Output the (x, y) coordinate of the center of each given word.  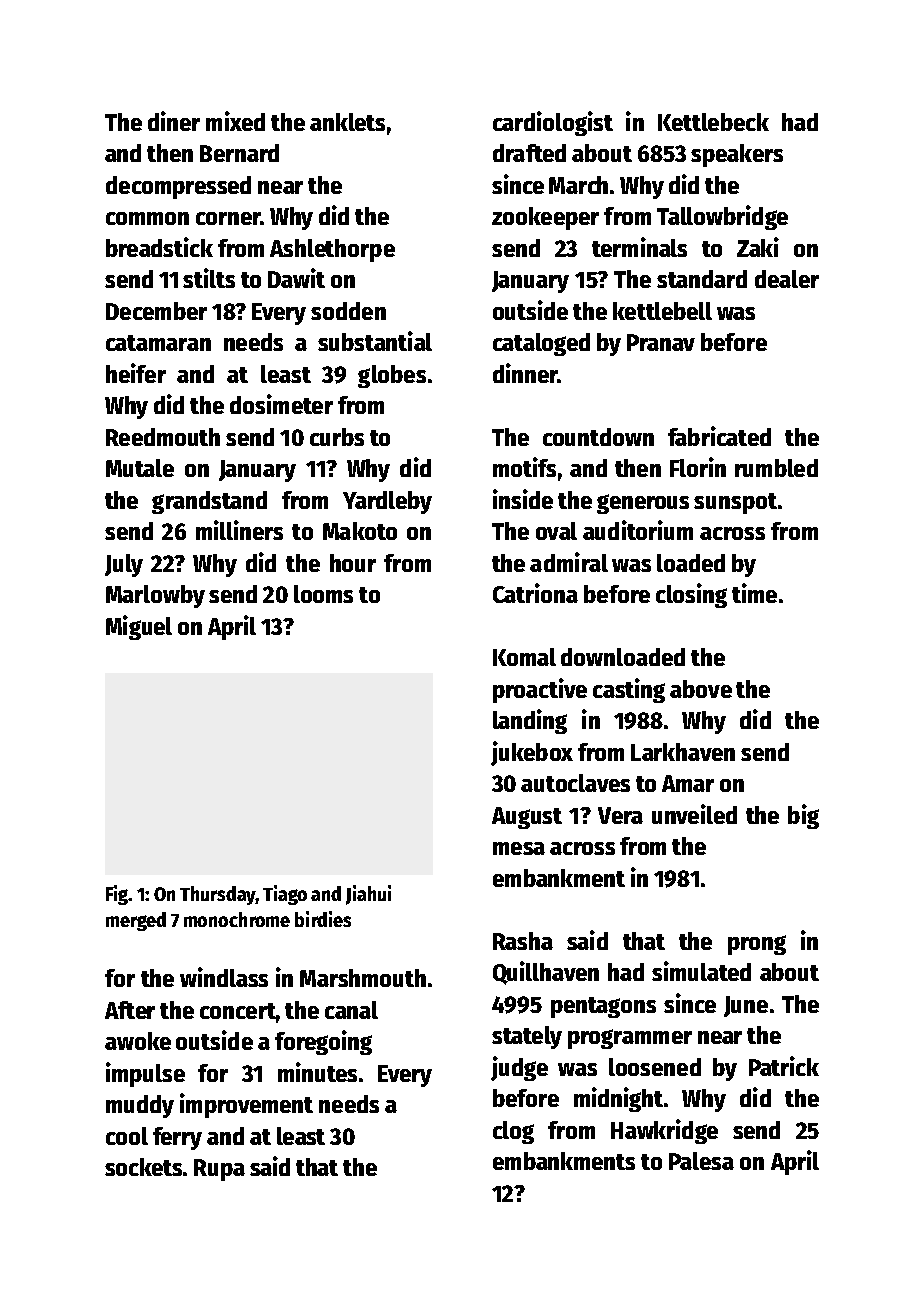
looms (323, 594)
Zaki (758, 247)
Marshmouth (363, 978)
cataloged (541, 344)
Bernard (239, 153)
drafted (529, 153)
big (803, 816)
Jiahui (368, 895)
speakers (737, 155)
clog (513, 1132)
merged (136, 921)
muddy (140, 1106)
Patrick (784, 1066)
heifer (136, 373)
